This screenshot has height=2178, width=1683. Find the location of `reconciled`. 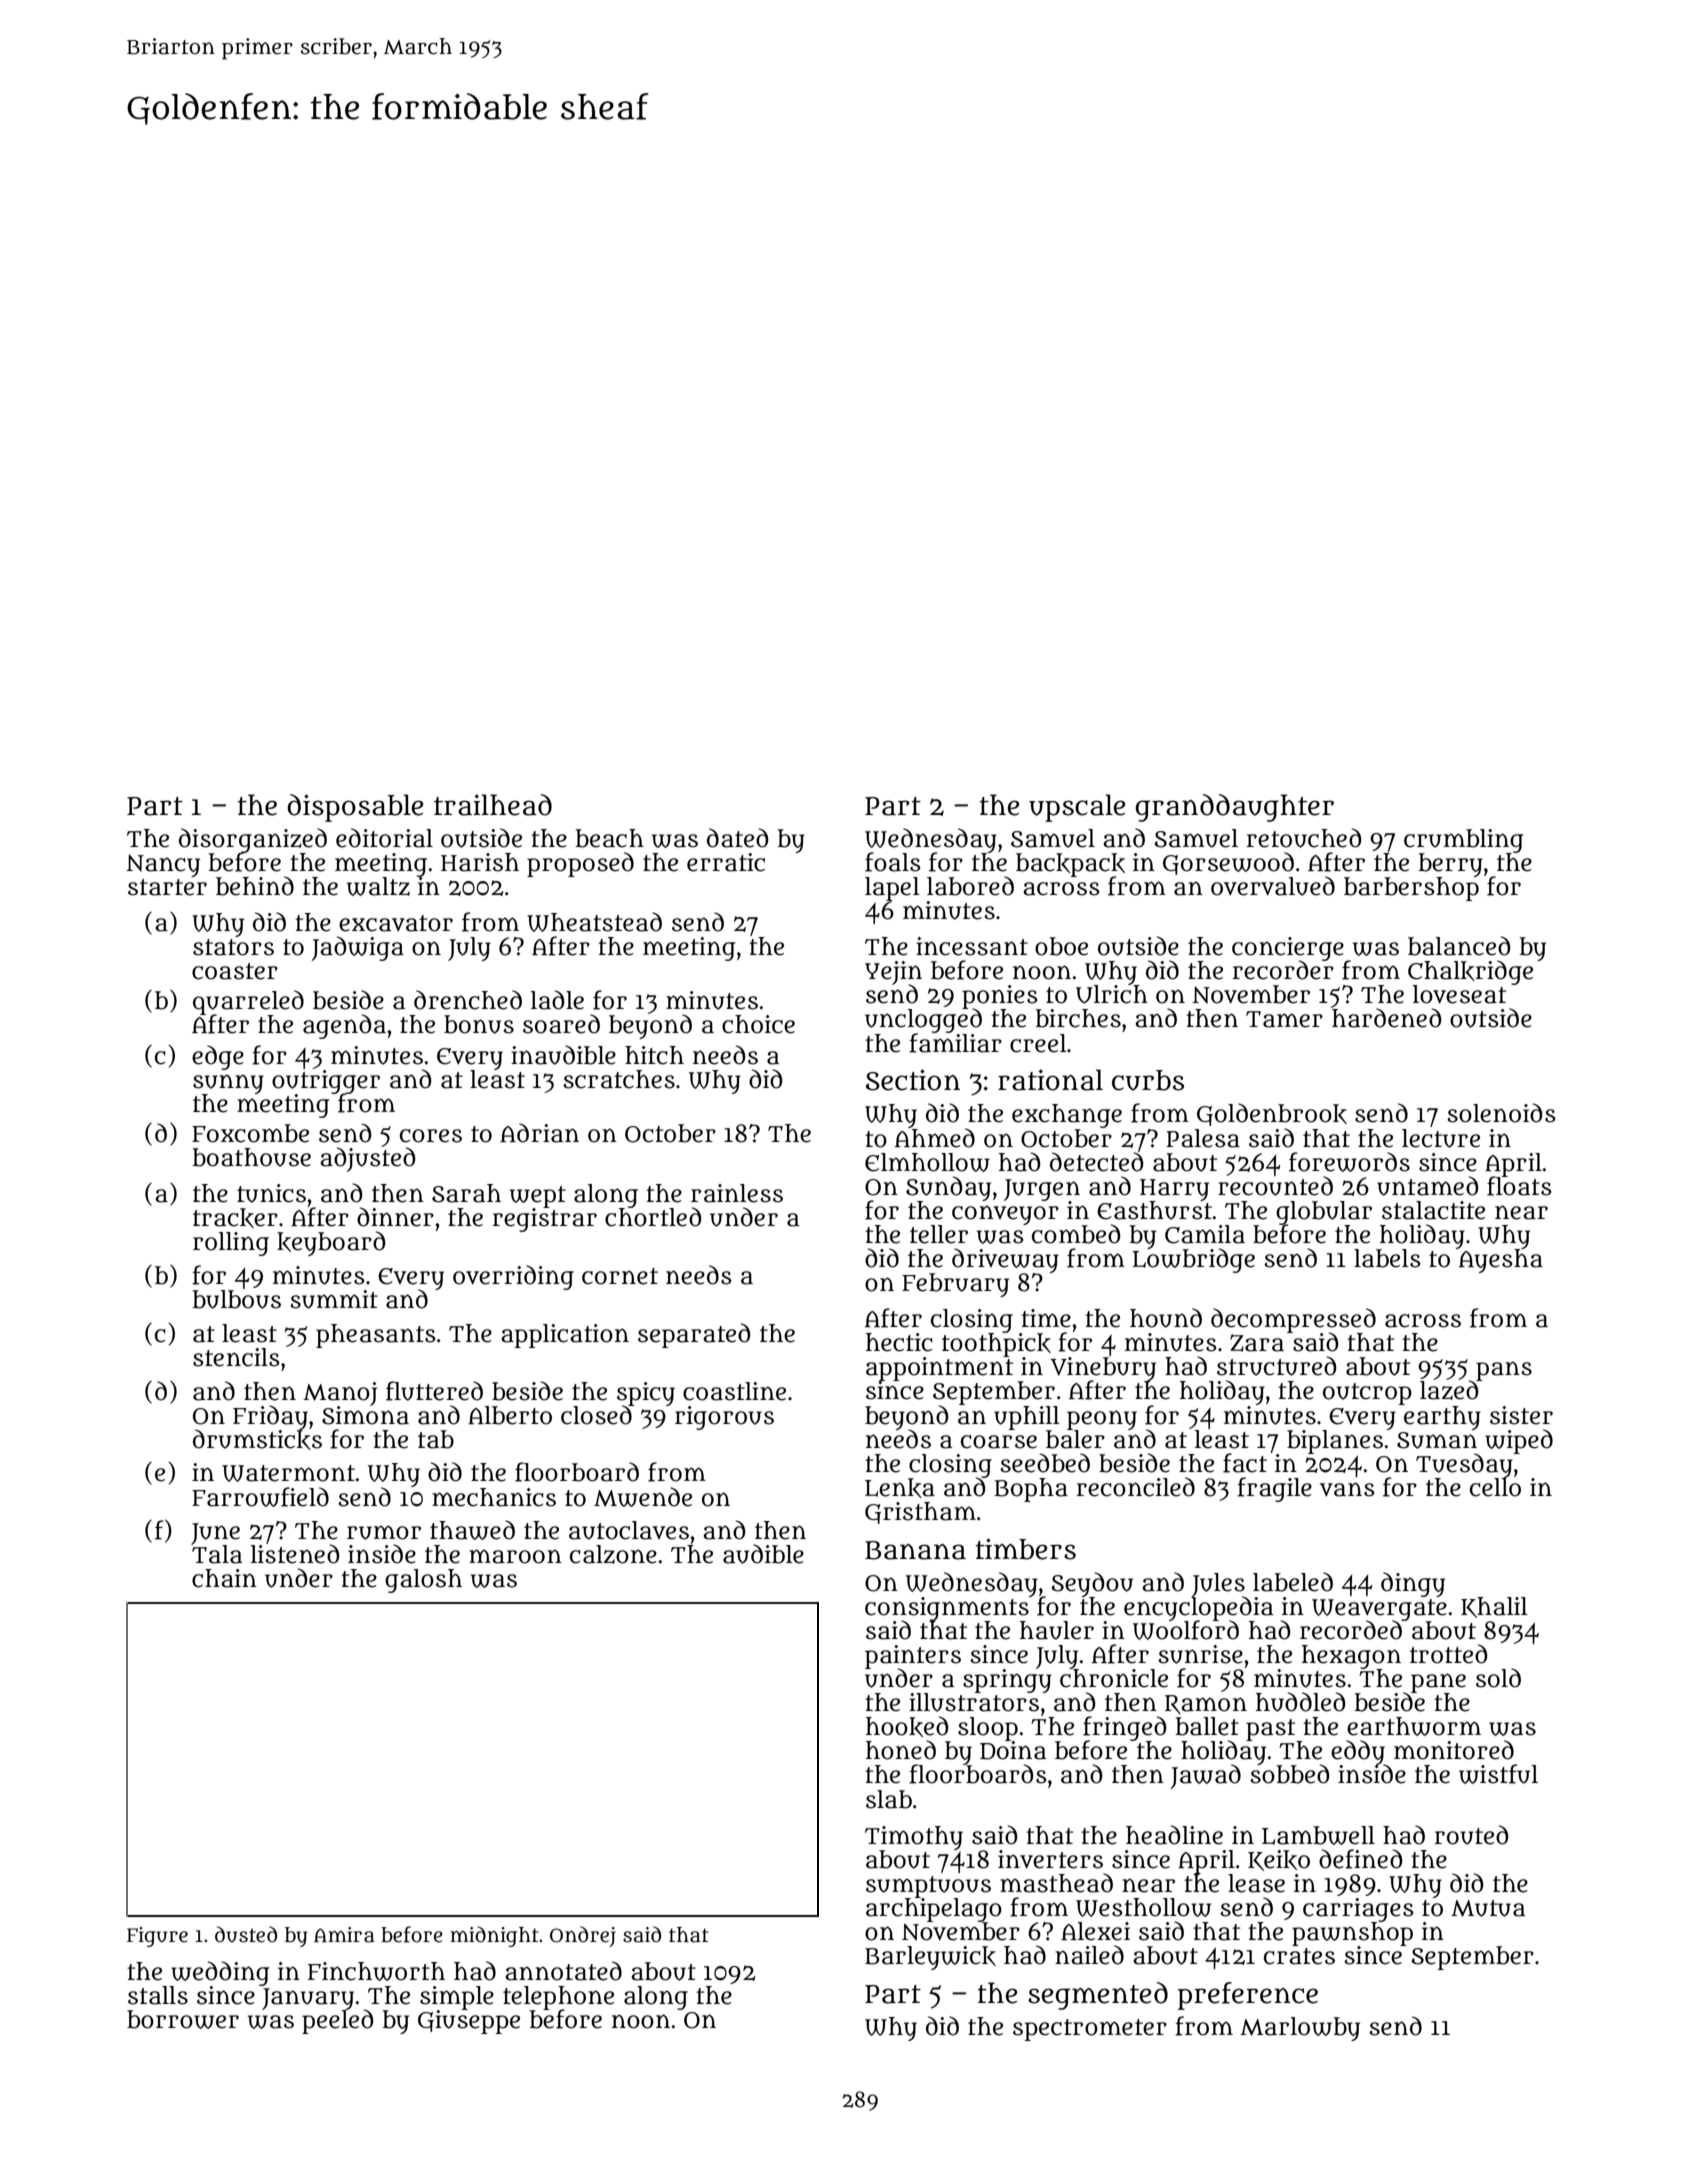

reconciled is located at coordinates (1135, 1487).
